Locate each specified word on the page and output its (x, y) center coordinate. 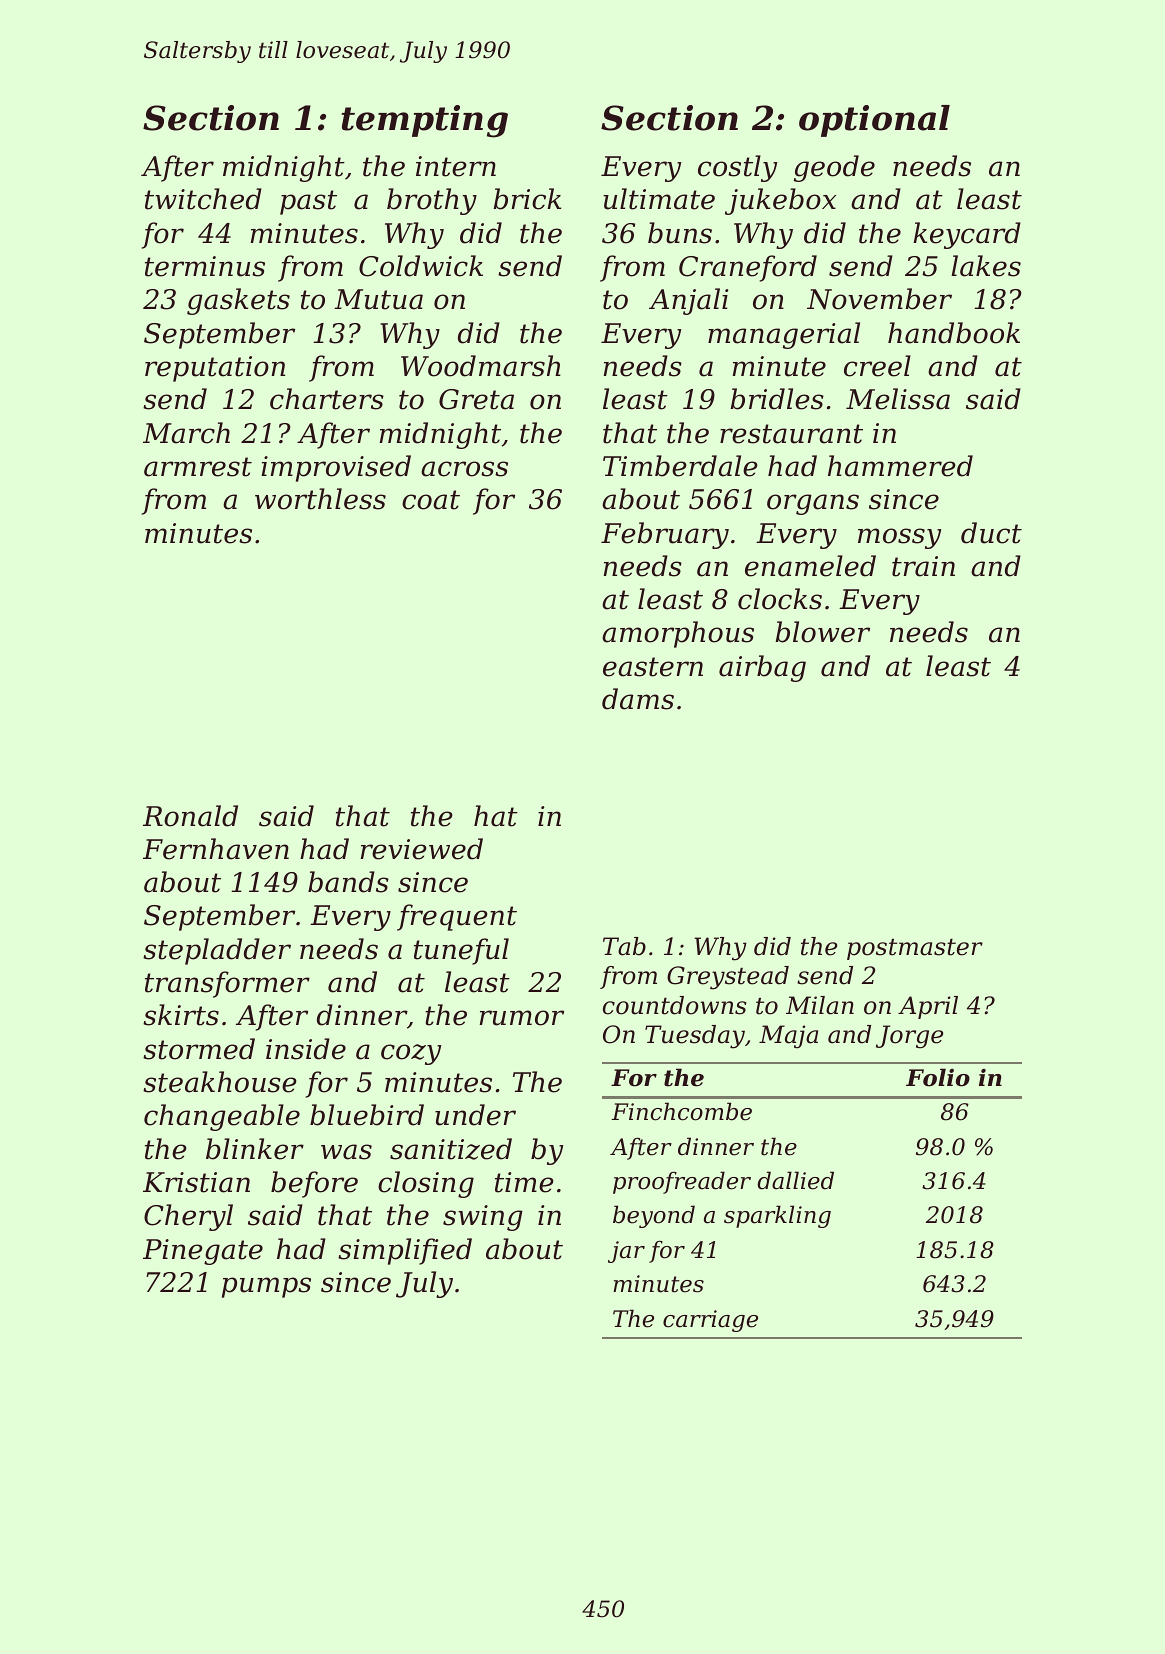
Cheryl (188, 1217)
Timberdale (680, 466)
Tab (624, 946)
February (665, 535)
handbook (954, 333)
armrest (198, 467)
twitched (203, 199)
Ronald (190, 816)
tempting (424, 121)
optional (874, 121)
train (923, 566)
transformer (227, 984)
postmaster (915, 949)
